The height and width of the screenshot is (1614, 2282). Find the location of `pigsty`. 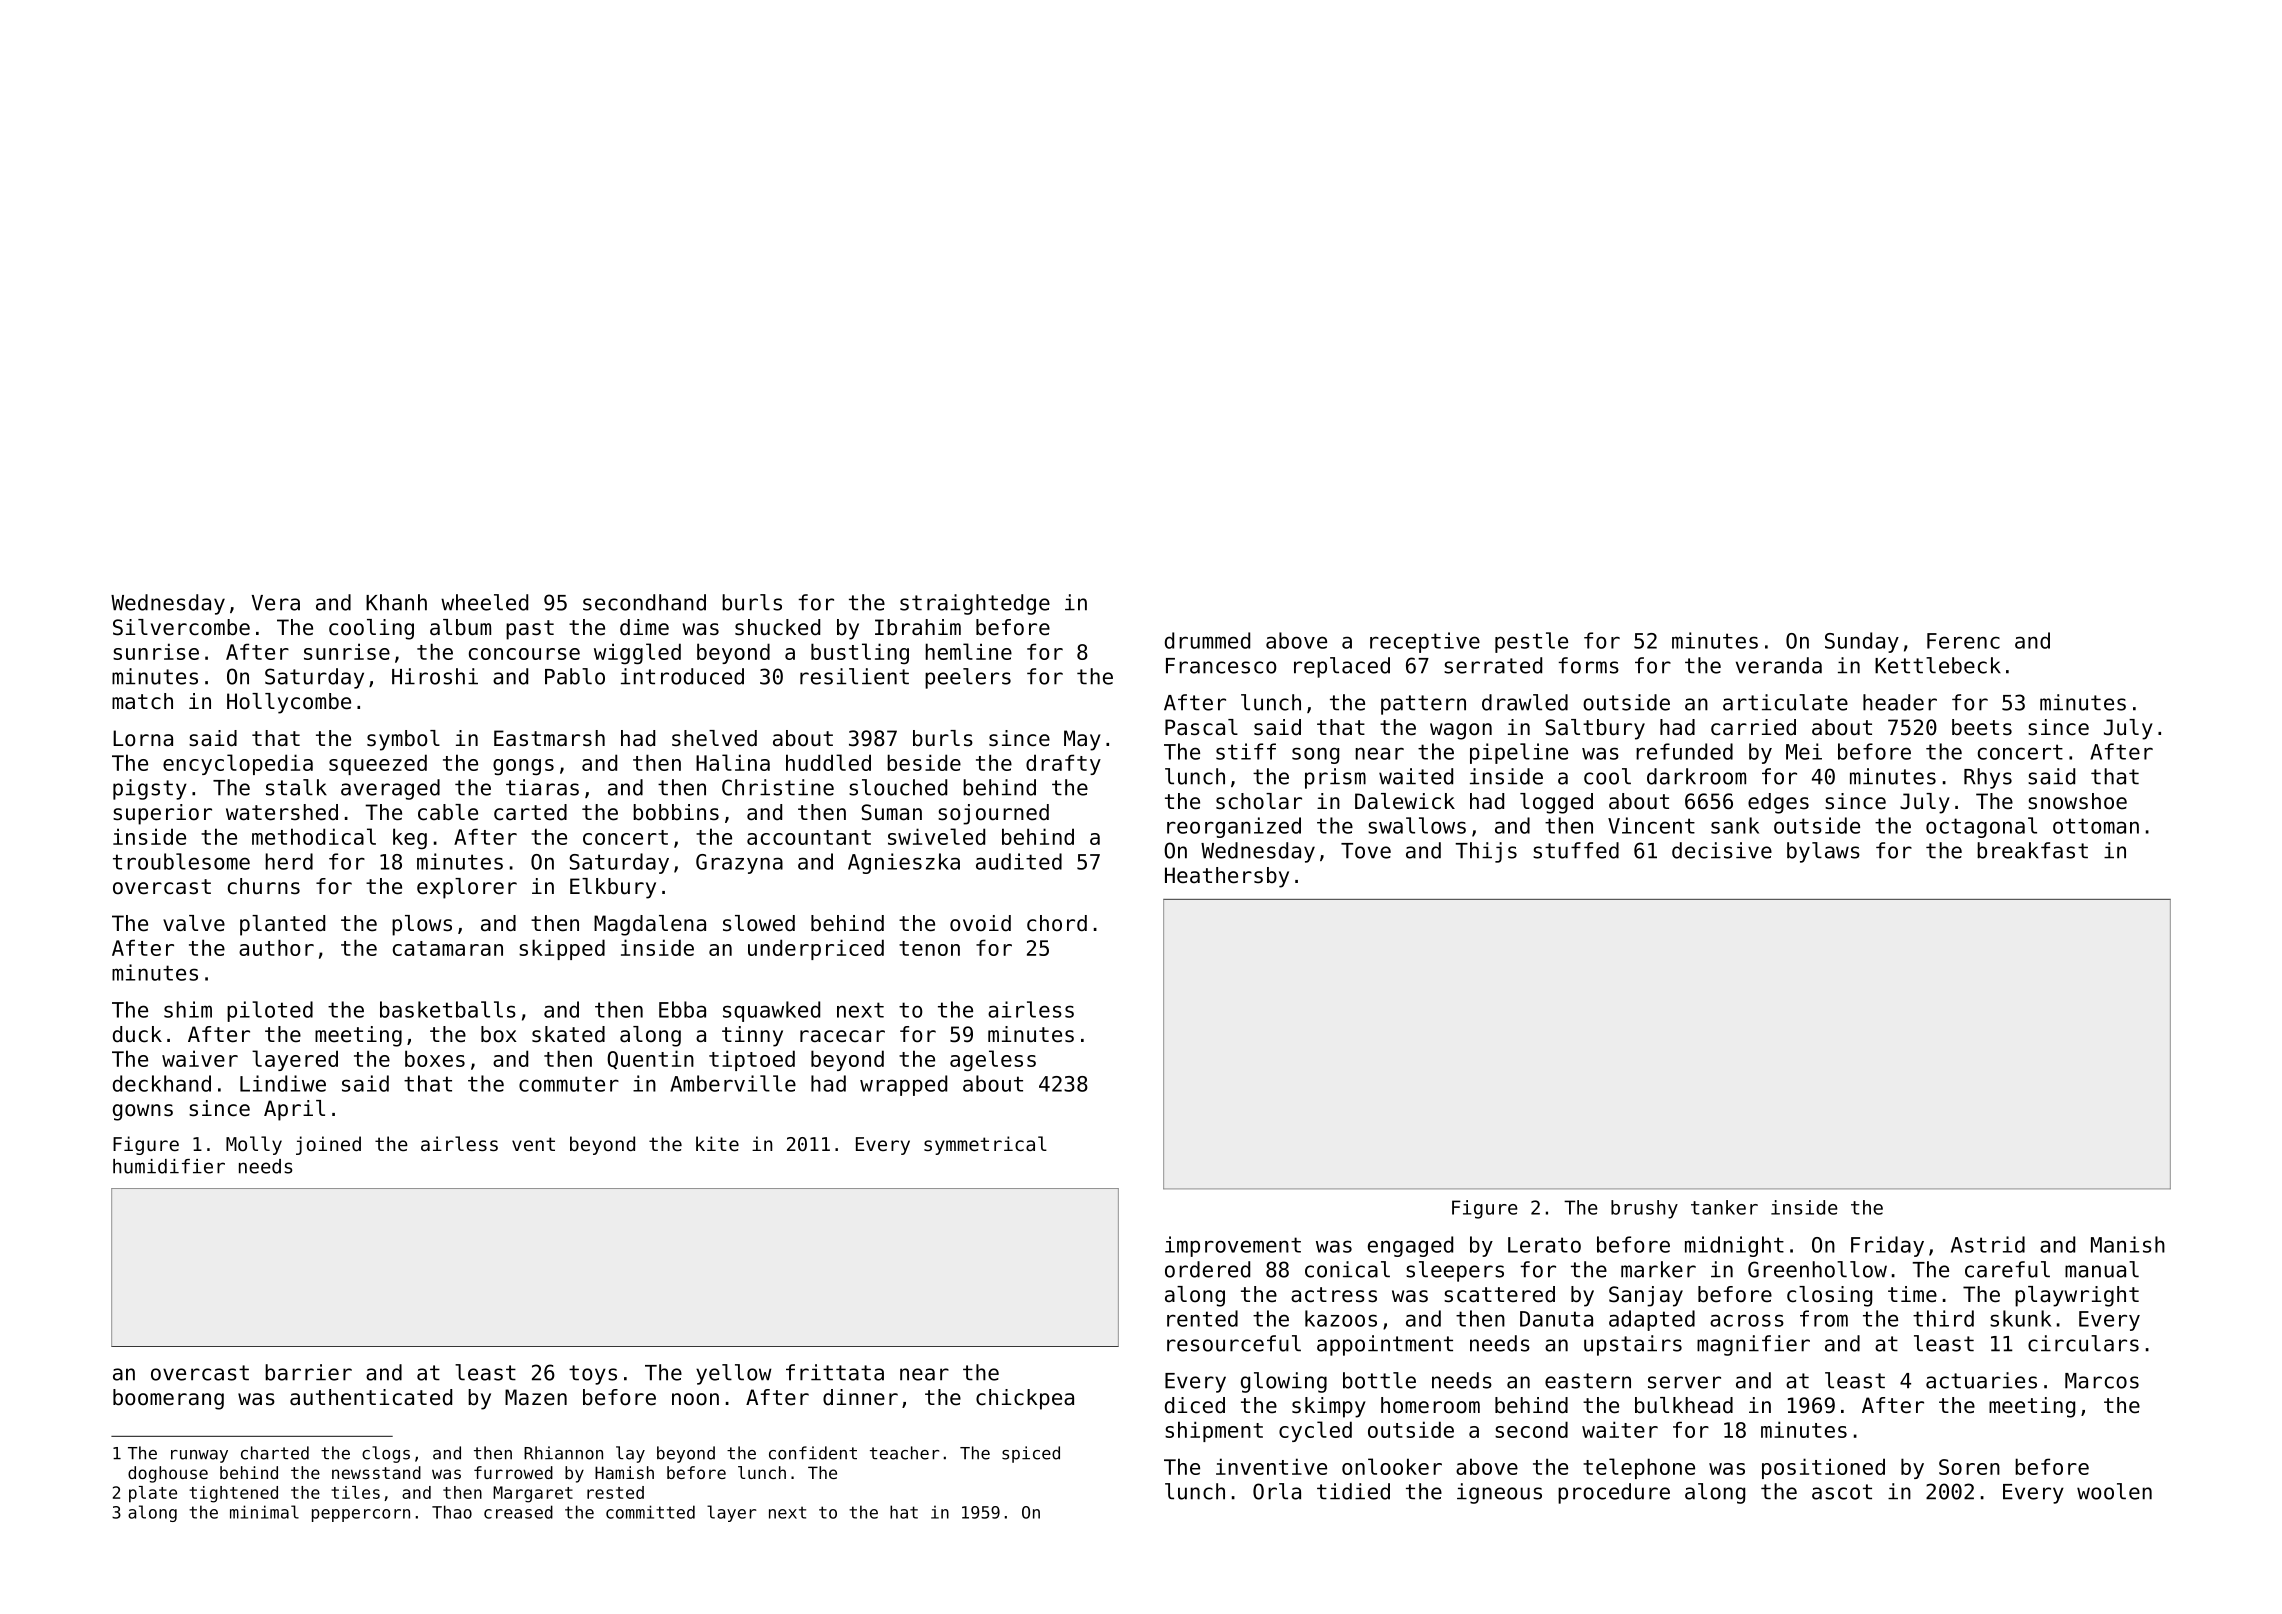

pigsty is located at coordinates (150, 789).
